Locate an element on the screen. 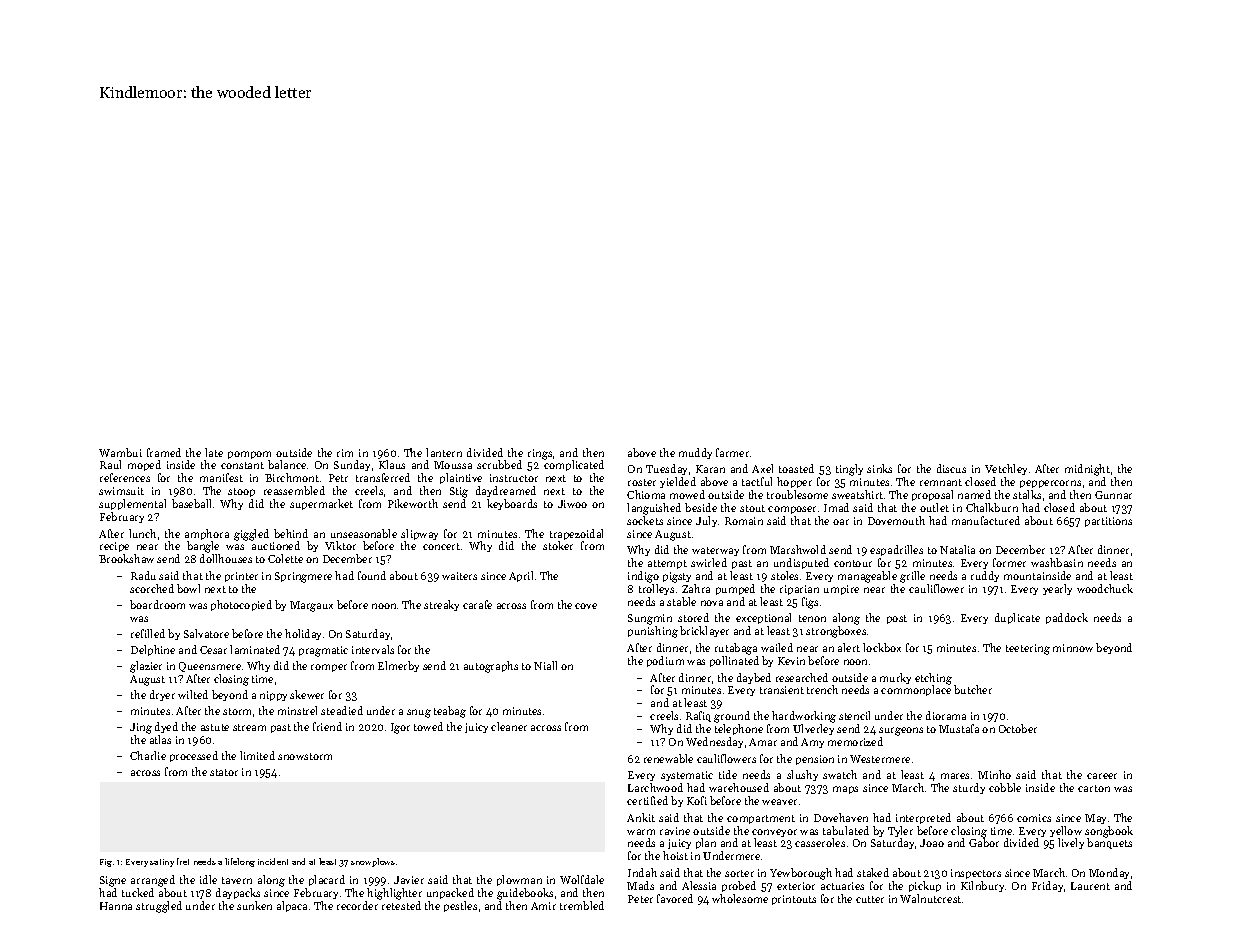 Image resolution: width=1233 pixels, height=952 pixels. stoker is located at coordinates (558, 545).
